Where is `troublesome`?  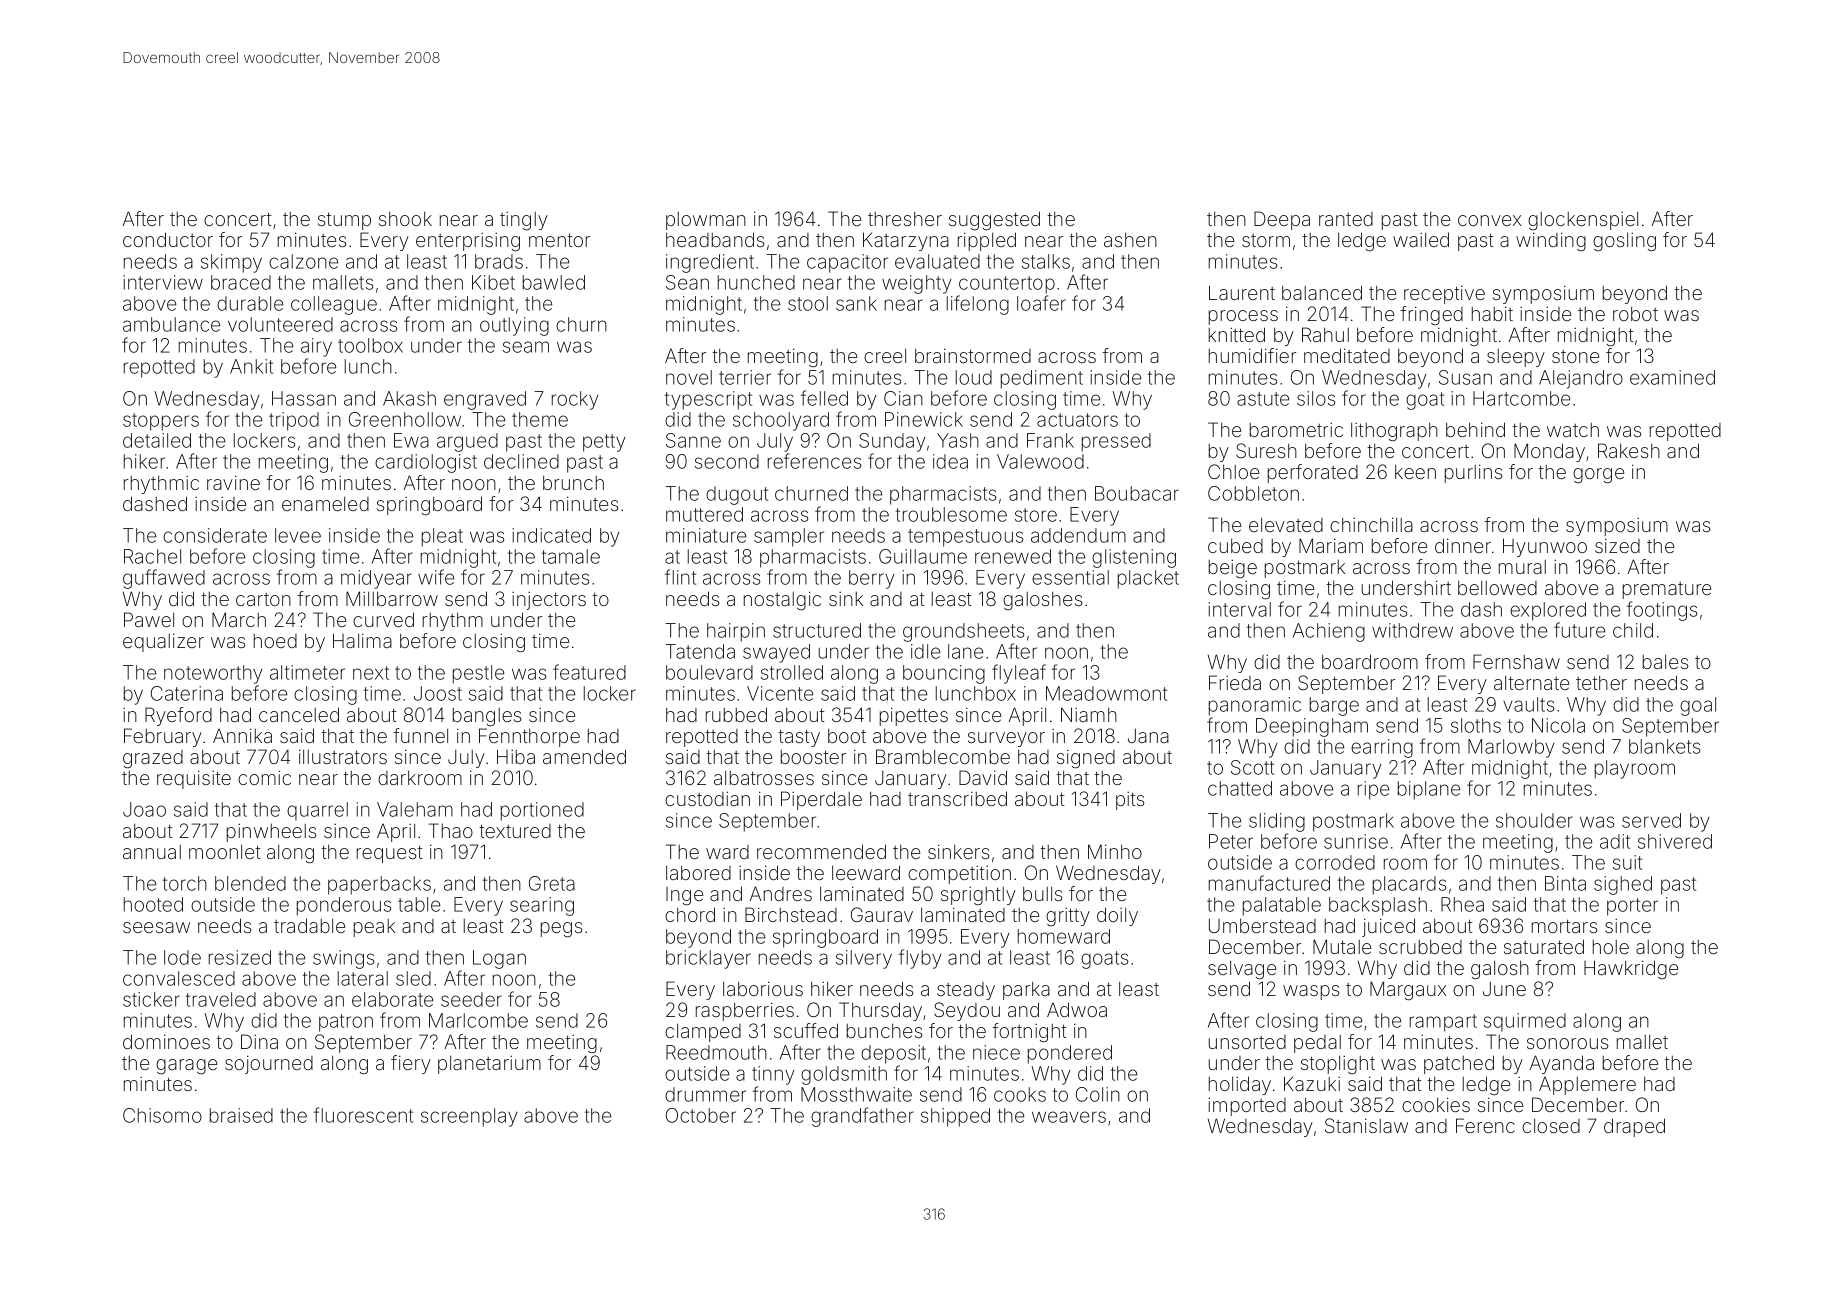 troublesome is located at coordinates (951, 514).
